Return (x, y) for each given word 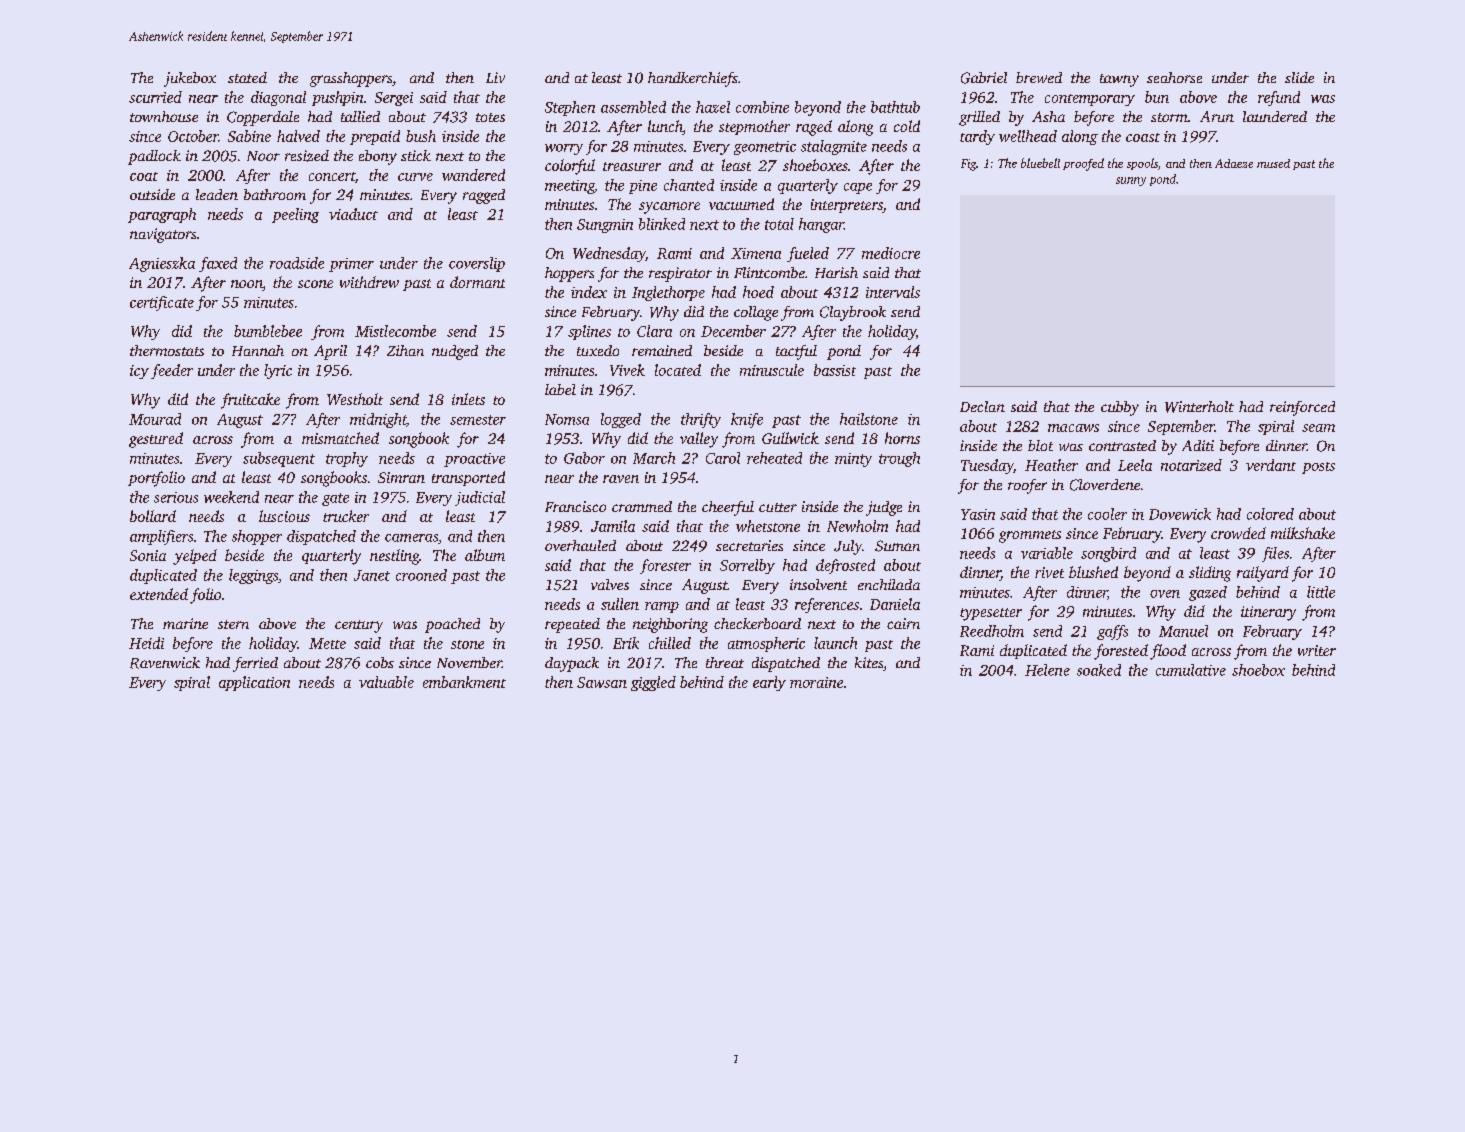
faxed (218, 264)
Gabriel (984, 78)
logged (621, 420)
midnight (378, 420)
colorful (570, 167)
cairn (903, 623)
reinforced (1302, 408)
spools (1142, 164)
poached (452, 625)
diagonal (278, 98)
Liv (495, 77)
